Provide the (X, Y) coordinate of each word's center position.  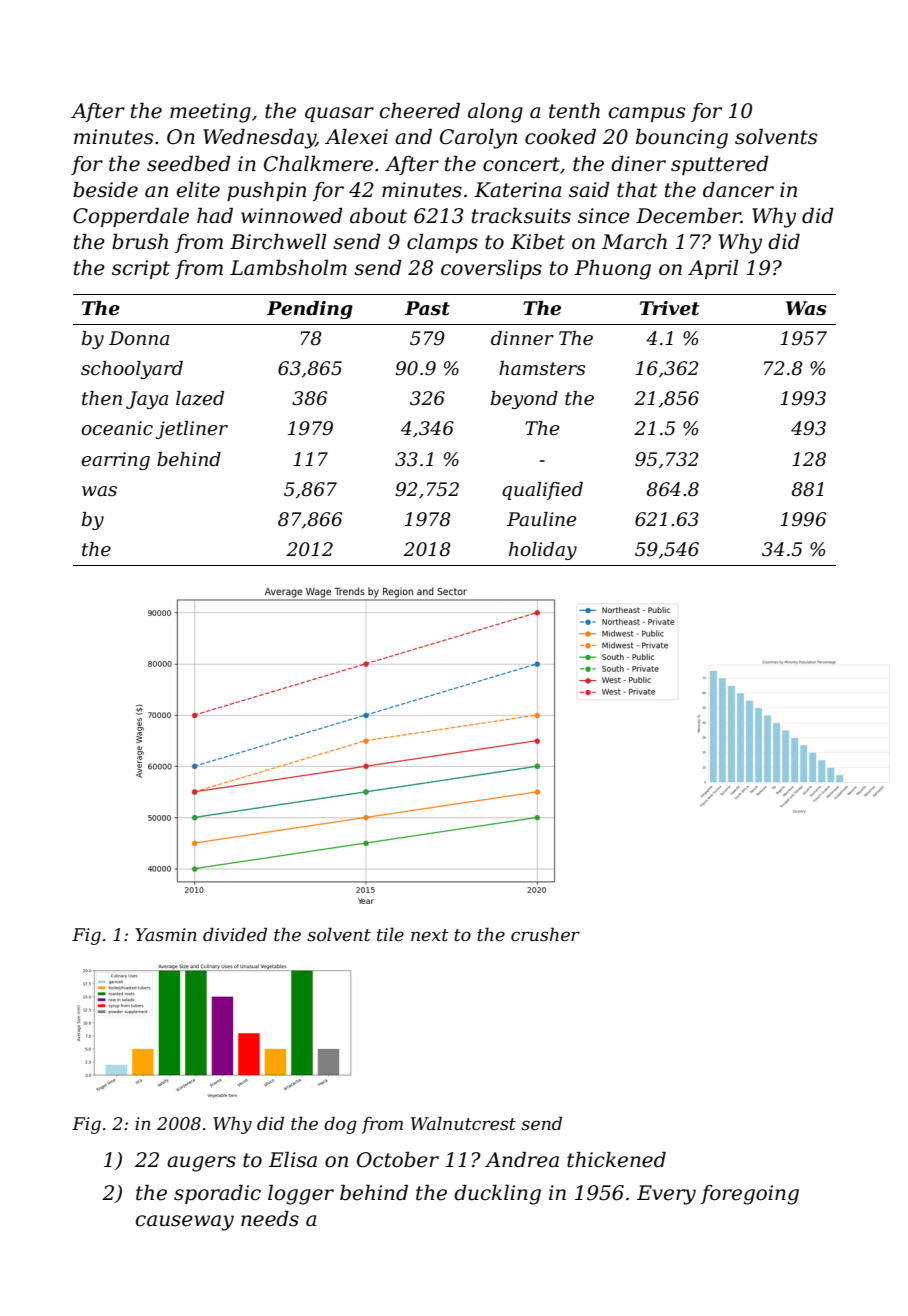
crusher (545, 934)
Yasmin (166, 934)
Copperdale (131, 217)
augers (201, 1164)
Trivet (670, 308)
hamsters (542, 368)
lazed (200, 398)
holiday (543, 551)
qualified (542, 491)
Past (427, 308)
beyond (524, 400)
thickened (616, 1160)
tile (390, 934)
